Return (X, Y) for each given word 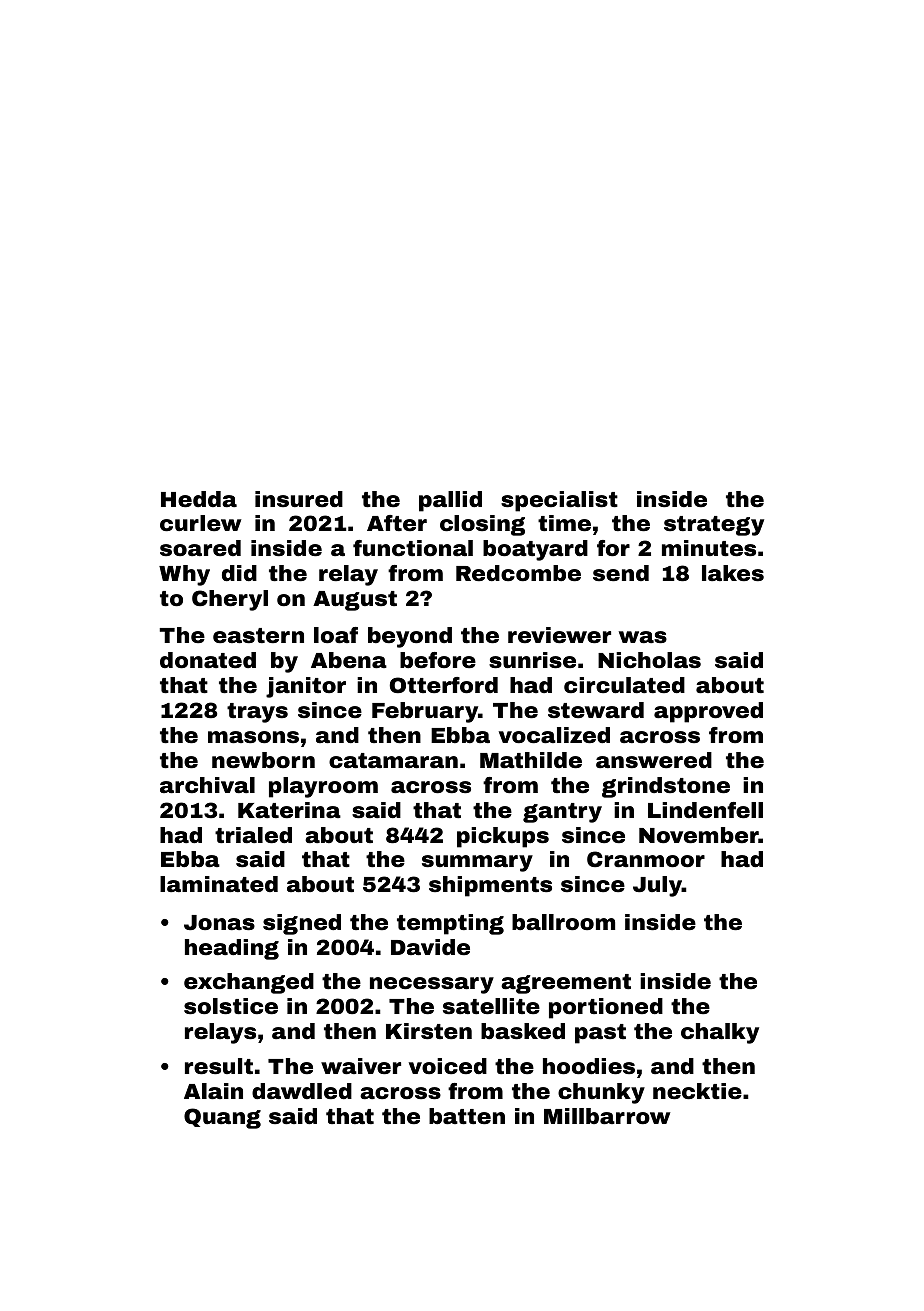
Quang (222, 1118)
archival (207, 785)
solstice (231, 1006)
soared (200, 548)
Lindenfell (705, 810)
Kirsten (429, 1031)
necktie (697, 1091)
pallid (450, 501)
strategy (714, 526)
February (425, 712)
